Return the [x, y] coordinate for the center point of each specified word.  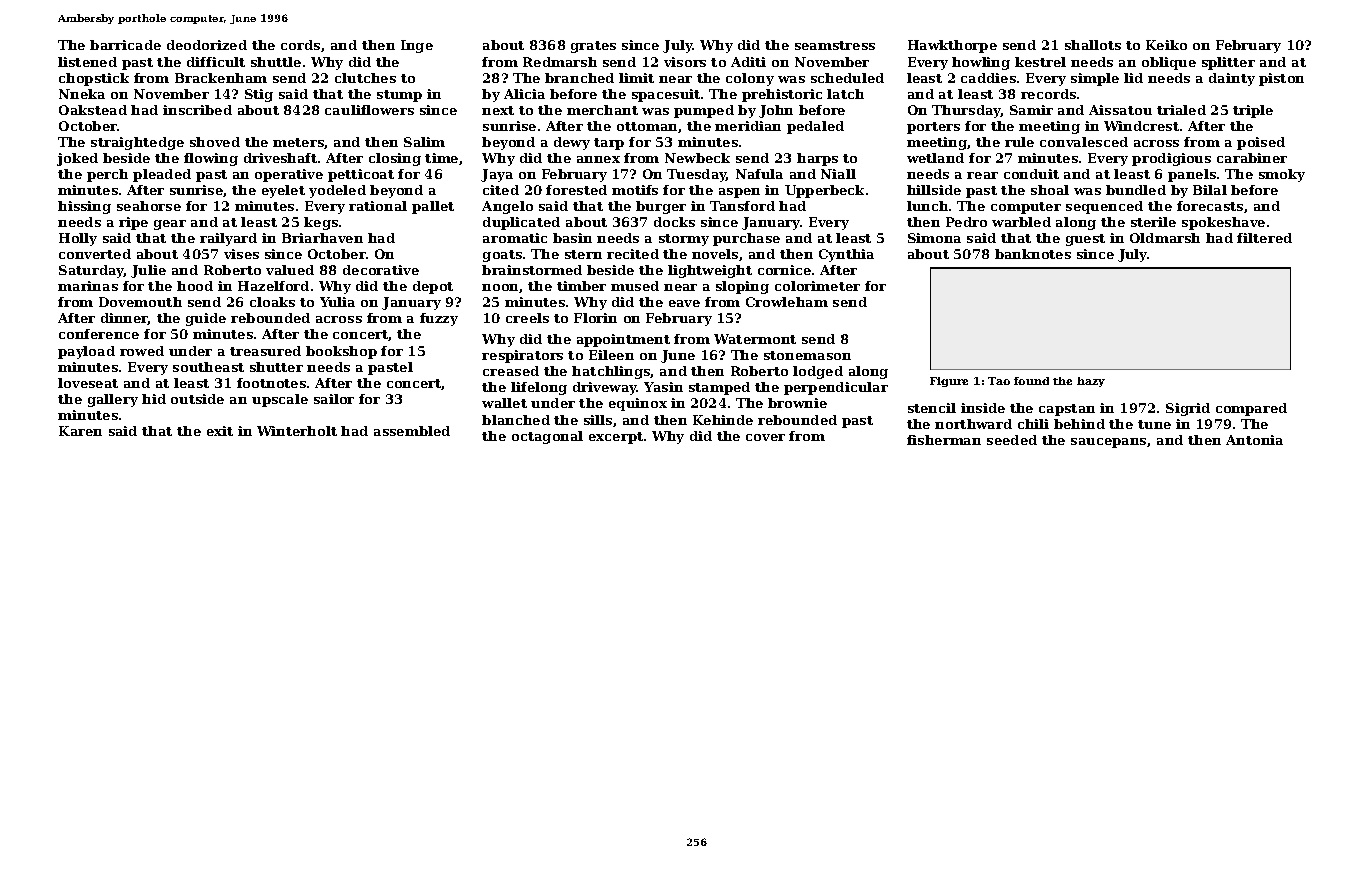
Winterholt [297, 431]
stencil [932, 408]
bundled [1136, 190]
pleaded [162, 175]
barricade [125, 45]
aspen [739, 193]
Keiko [1166, 45]
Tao [999, 381]
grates [593, 47]
